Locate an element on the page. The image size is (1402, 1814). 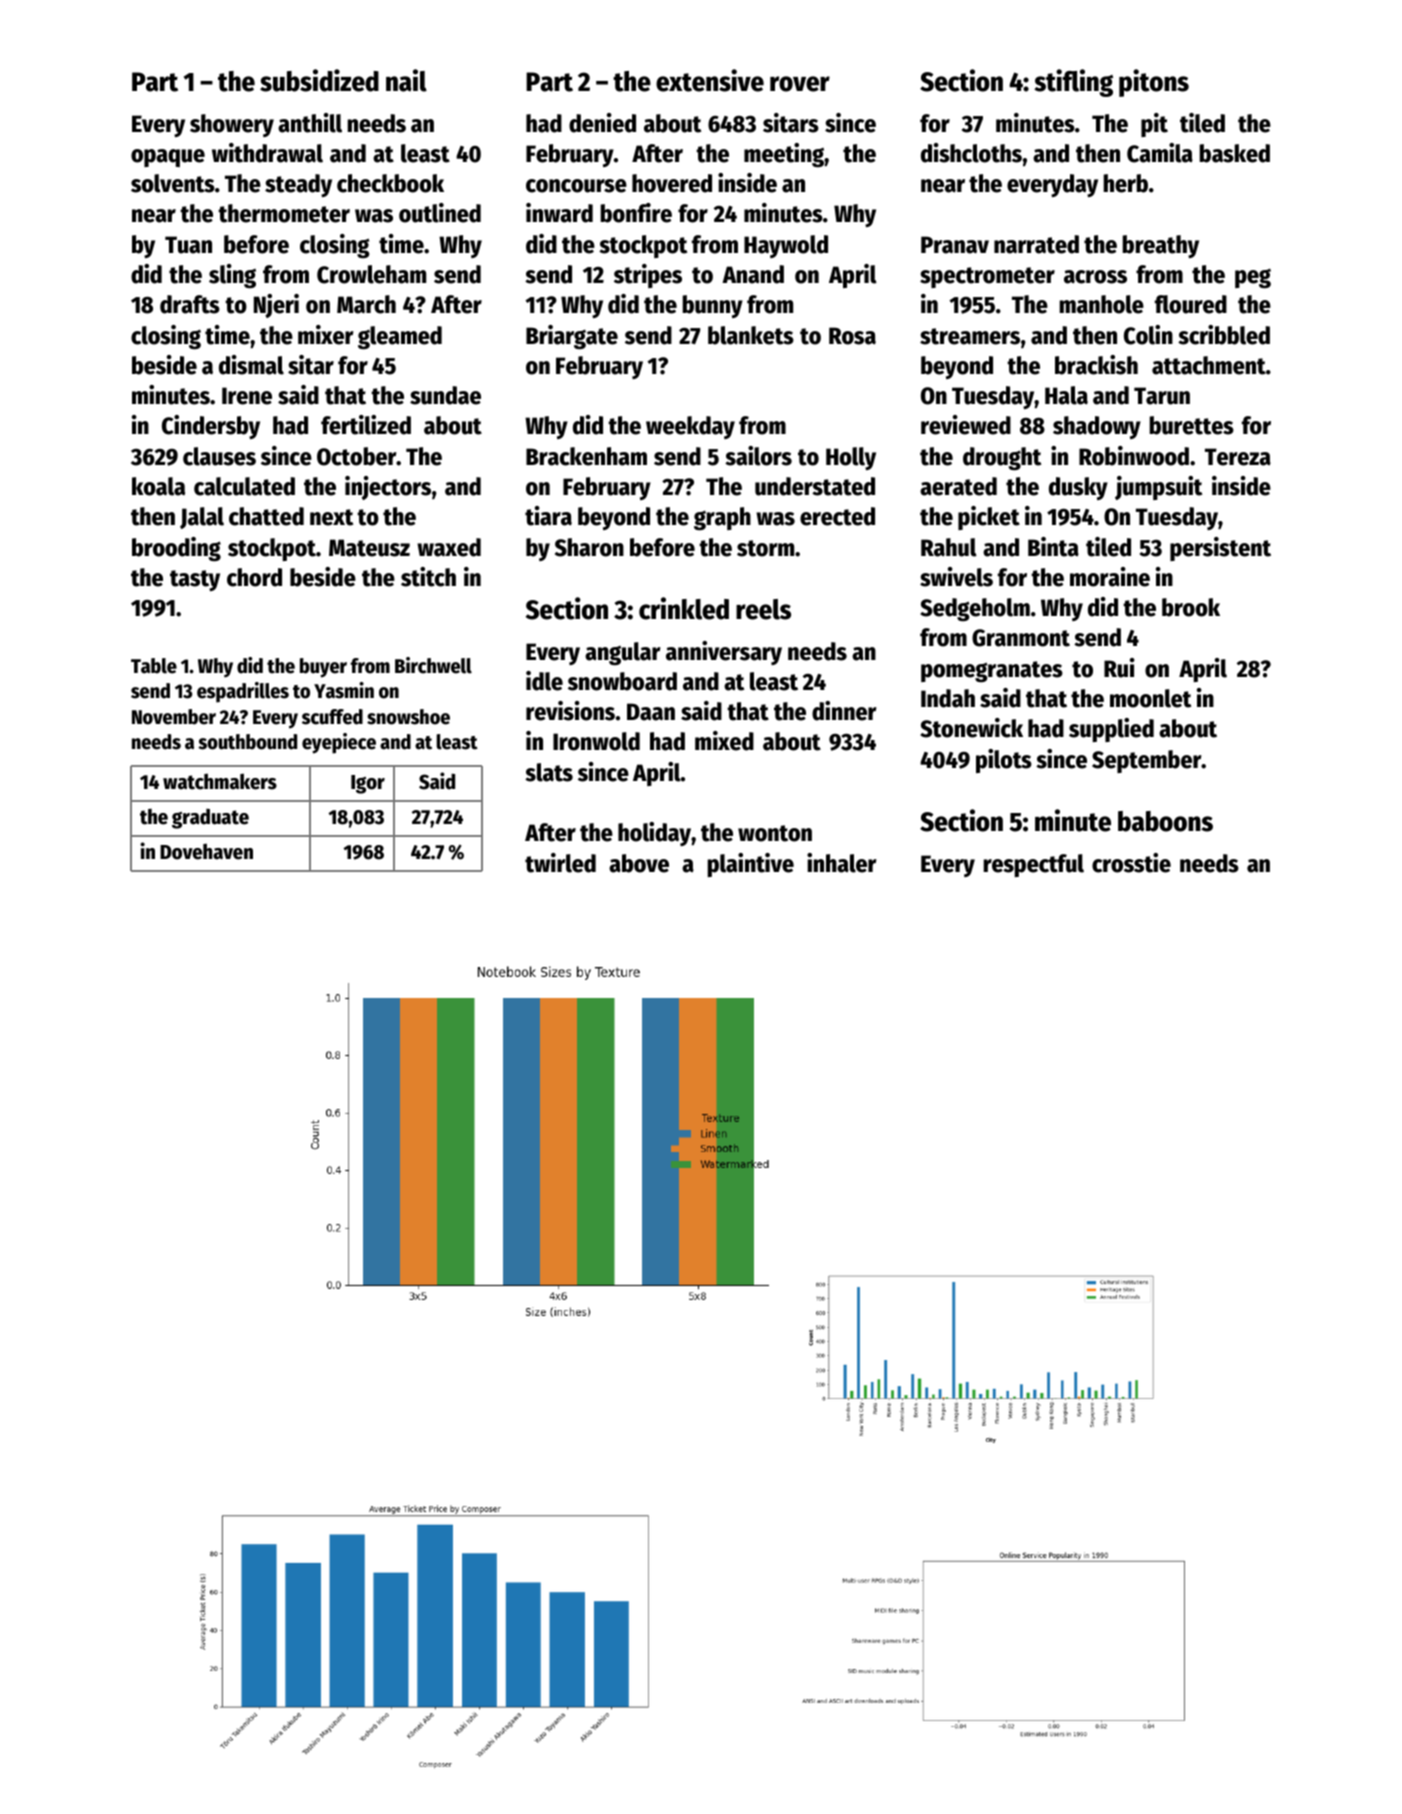
buyer is located at coordinates (323, 668).
